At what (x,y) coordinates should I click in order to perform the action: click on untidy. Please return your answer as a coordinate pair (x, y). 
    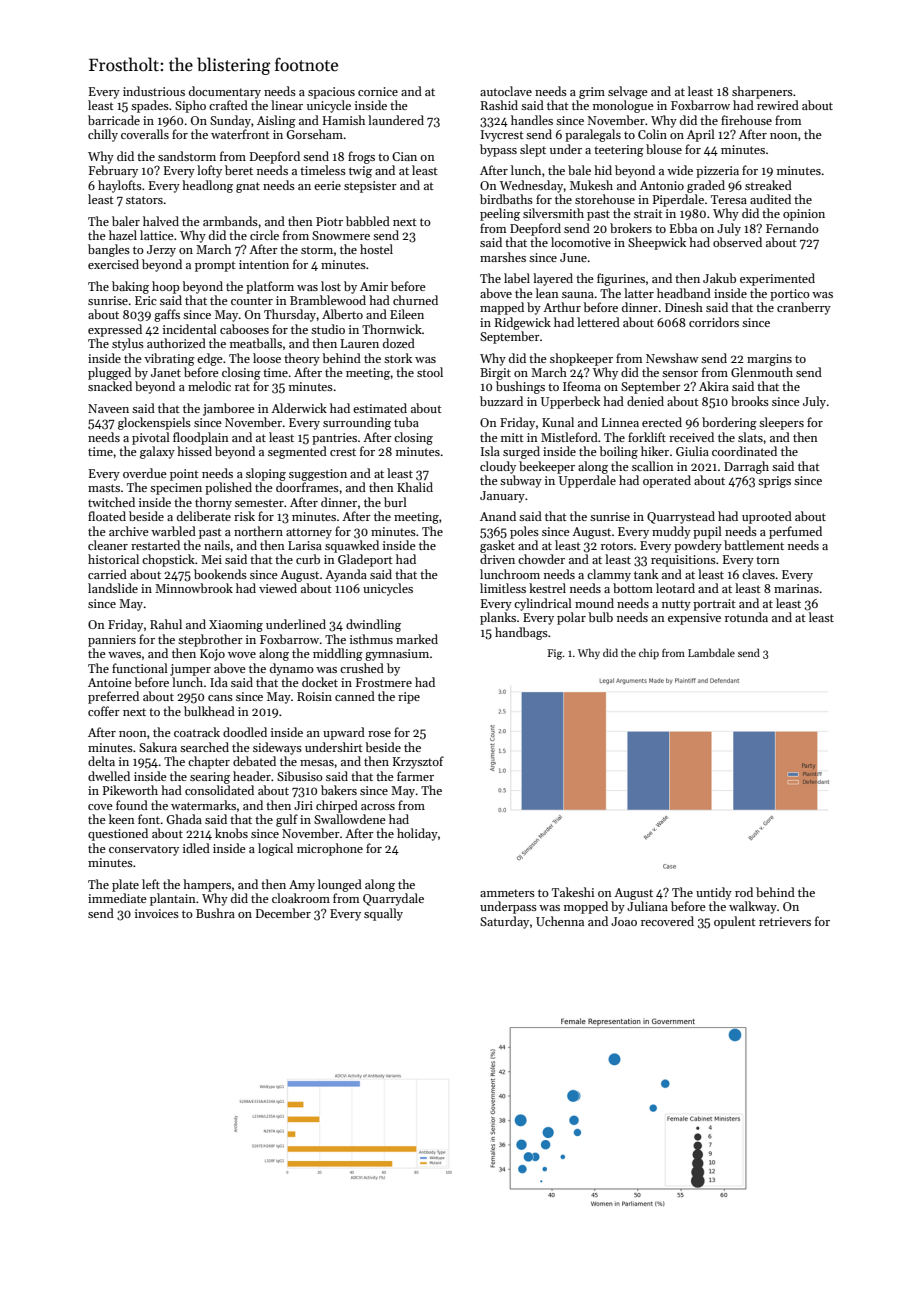
    Looking at the image, I should click on (714, 893).
